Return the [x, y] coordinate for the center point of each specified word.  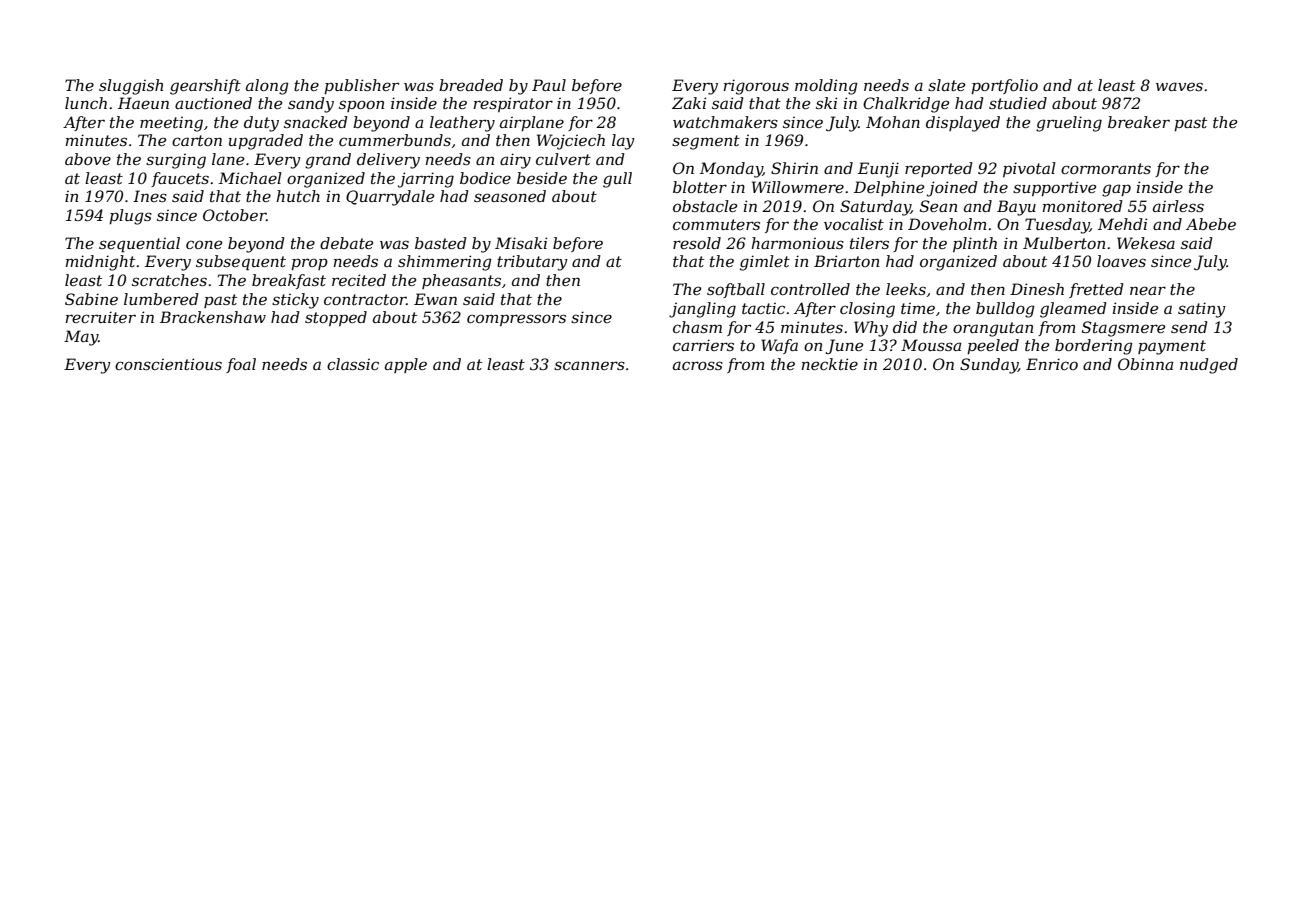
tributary [532, 263]
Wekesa [1146, 243]
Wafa [779, 346]
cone [204, 244]
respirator [513, 104]
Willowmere [798, 187]
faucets [180, 179]
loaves [1121, 261]
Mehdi [1122, 224]
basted [441, 243]
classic [353, 364]
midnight [100, 263]
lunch [86, 103]
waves [1179, 86]
